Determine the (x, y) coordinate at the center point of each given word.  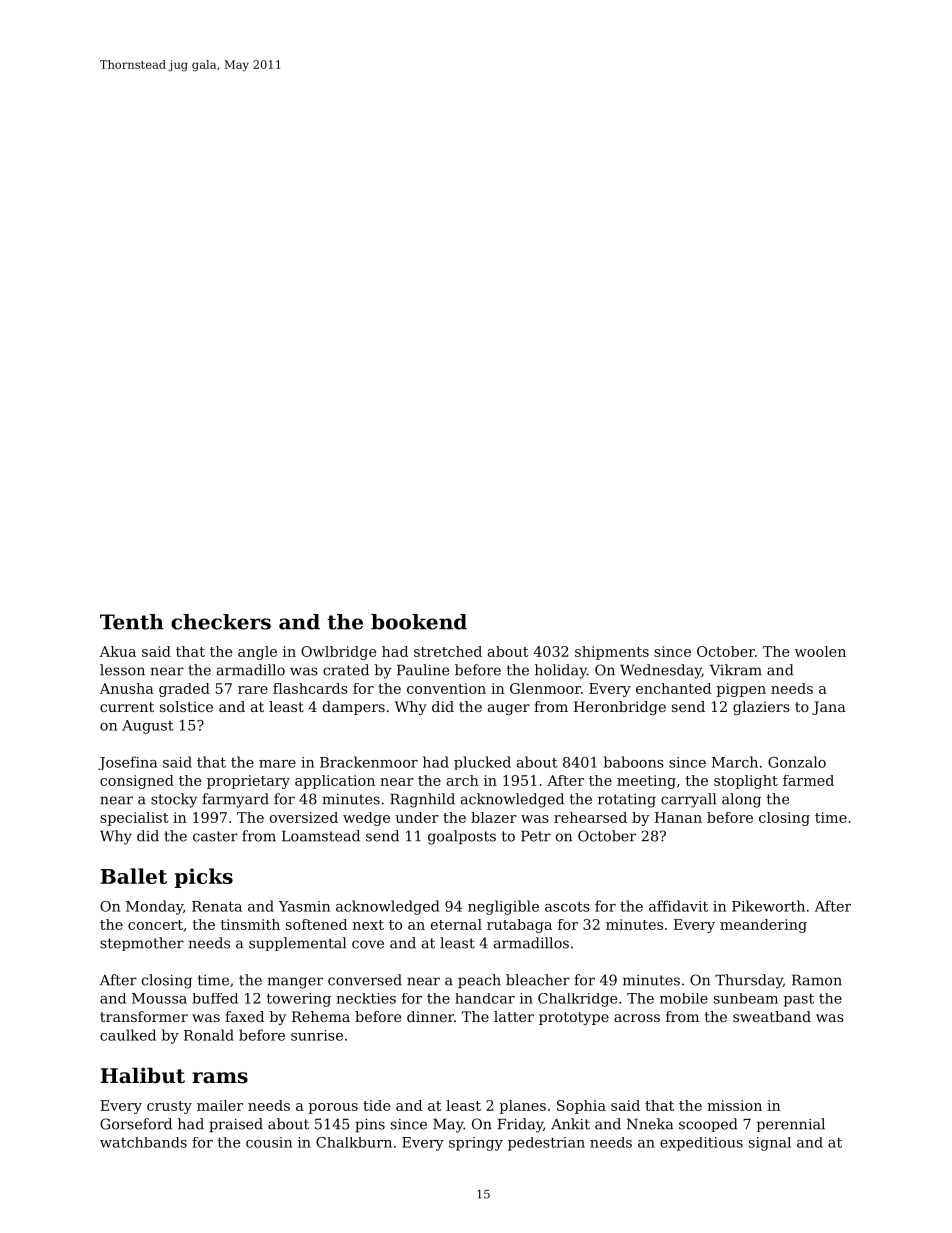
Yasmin (304, 906)
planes (523, 1107)
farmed (808, 780)
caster (215, 836)
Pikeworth (768, 906)
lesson (122, 670)
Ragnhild (422, 800)
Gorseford (136, 1124)
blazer (494, 817)
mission (734, 1105)
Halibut (142, 1075)
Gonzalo (797, 762)
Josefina (127, 763)
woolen (820, 651)
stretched (448, 651)
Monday (154, 907)
